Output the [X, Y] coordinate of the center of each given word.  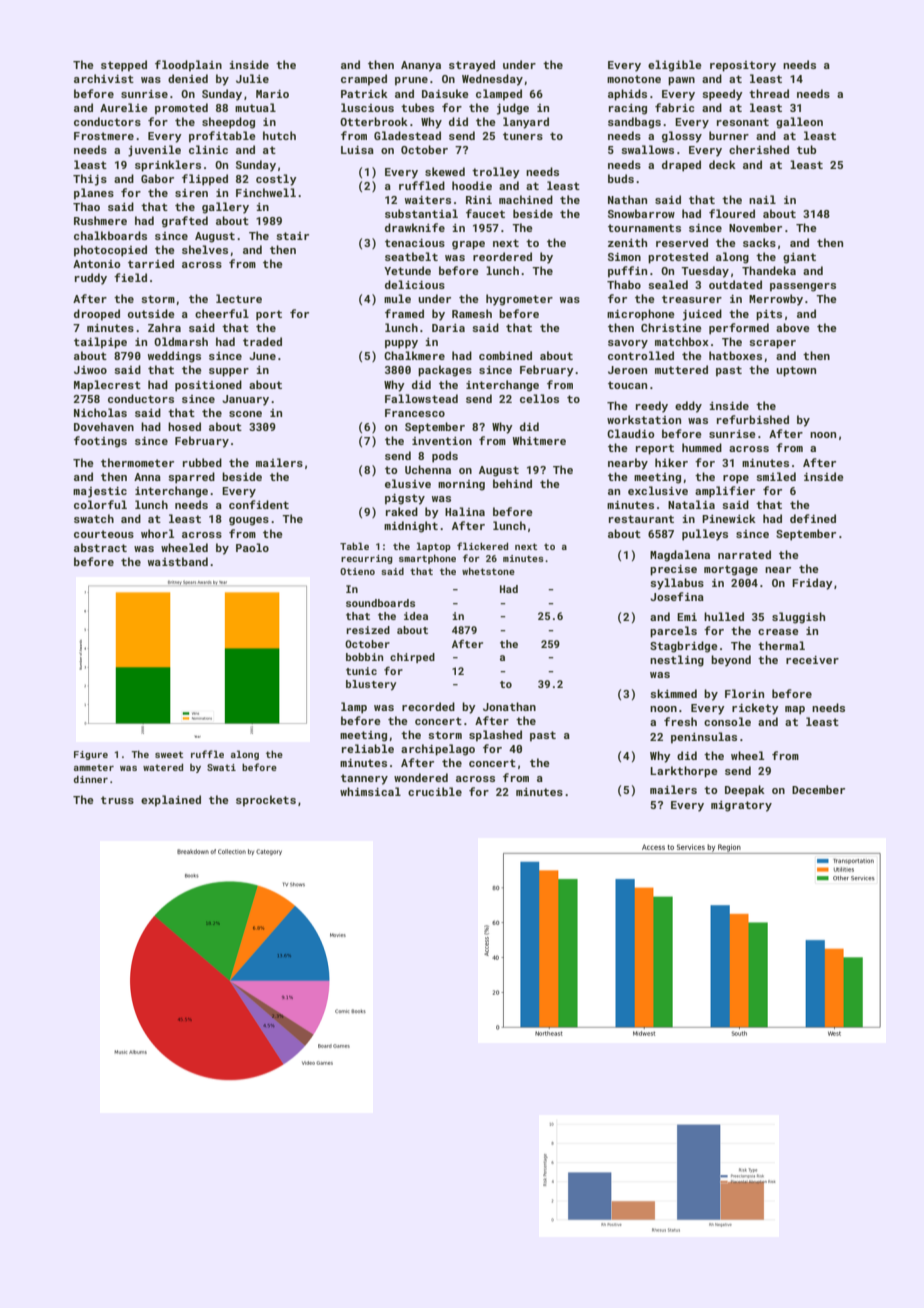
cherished [759, 149]
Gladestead [407, 135]
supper [229, 372]
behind [512, 483]
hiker [671, 462]
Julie [252, 78]
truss [117, 800]
